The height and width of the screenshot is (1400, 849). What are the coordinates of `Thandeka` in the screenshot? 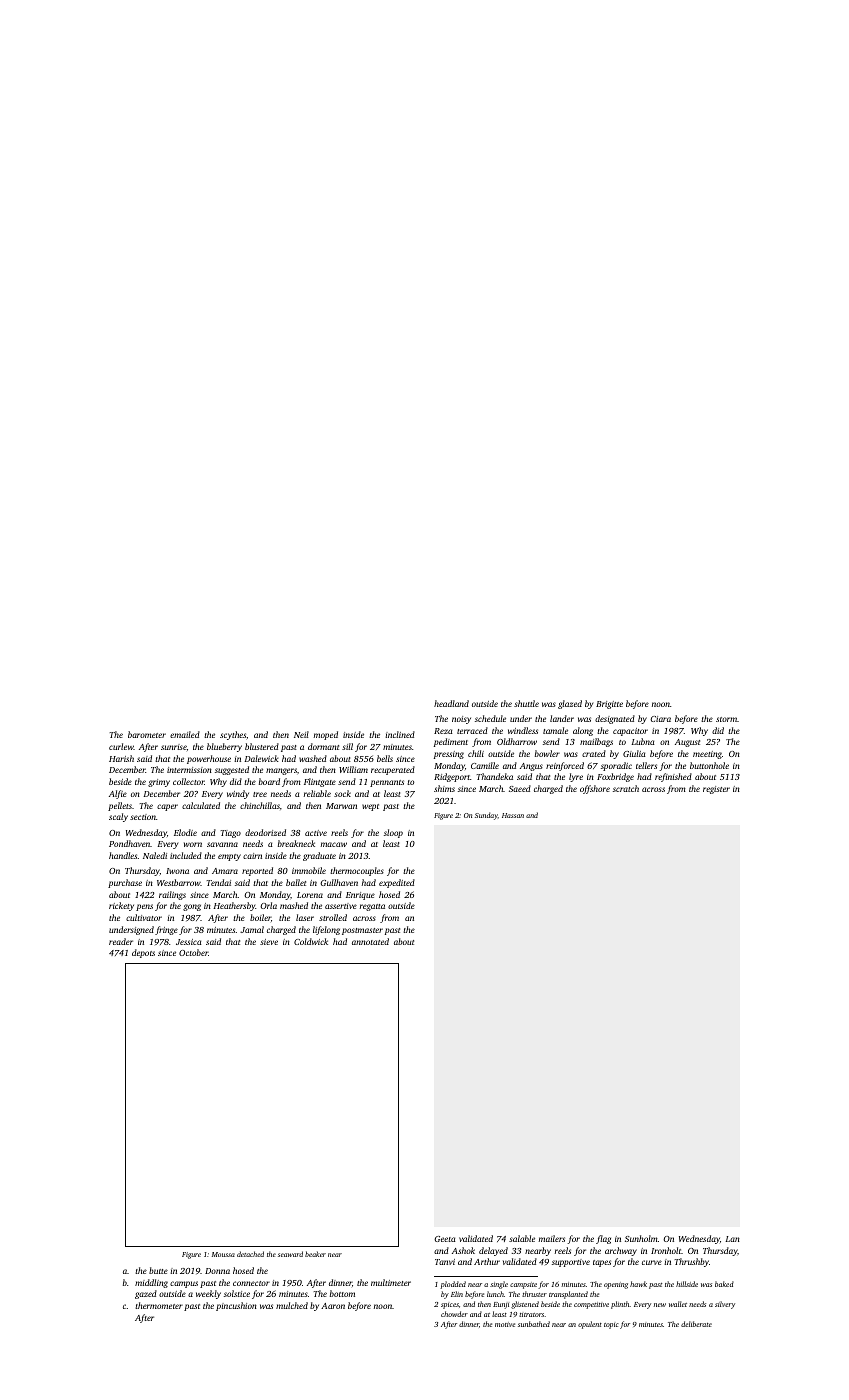 It's located at (495, 776).
